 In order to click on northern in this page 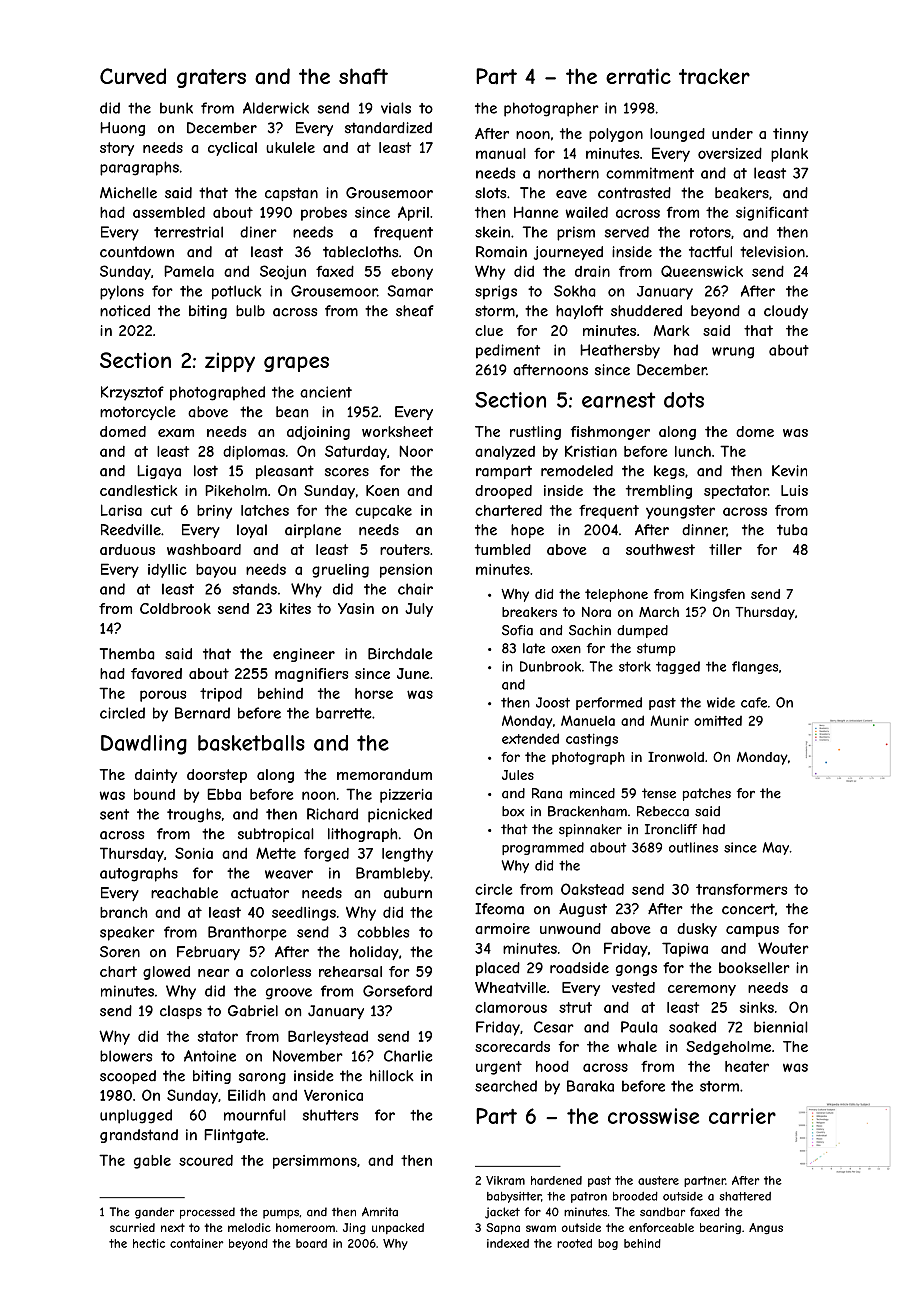, I will do `click(568, 173)`.
